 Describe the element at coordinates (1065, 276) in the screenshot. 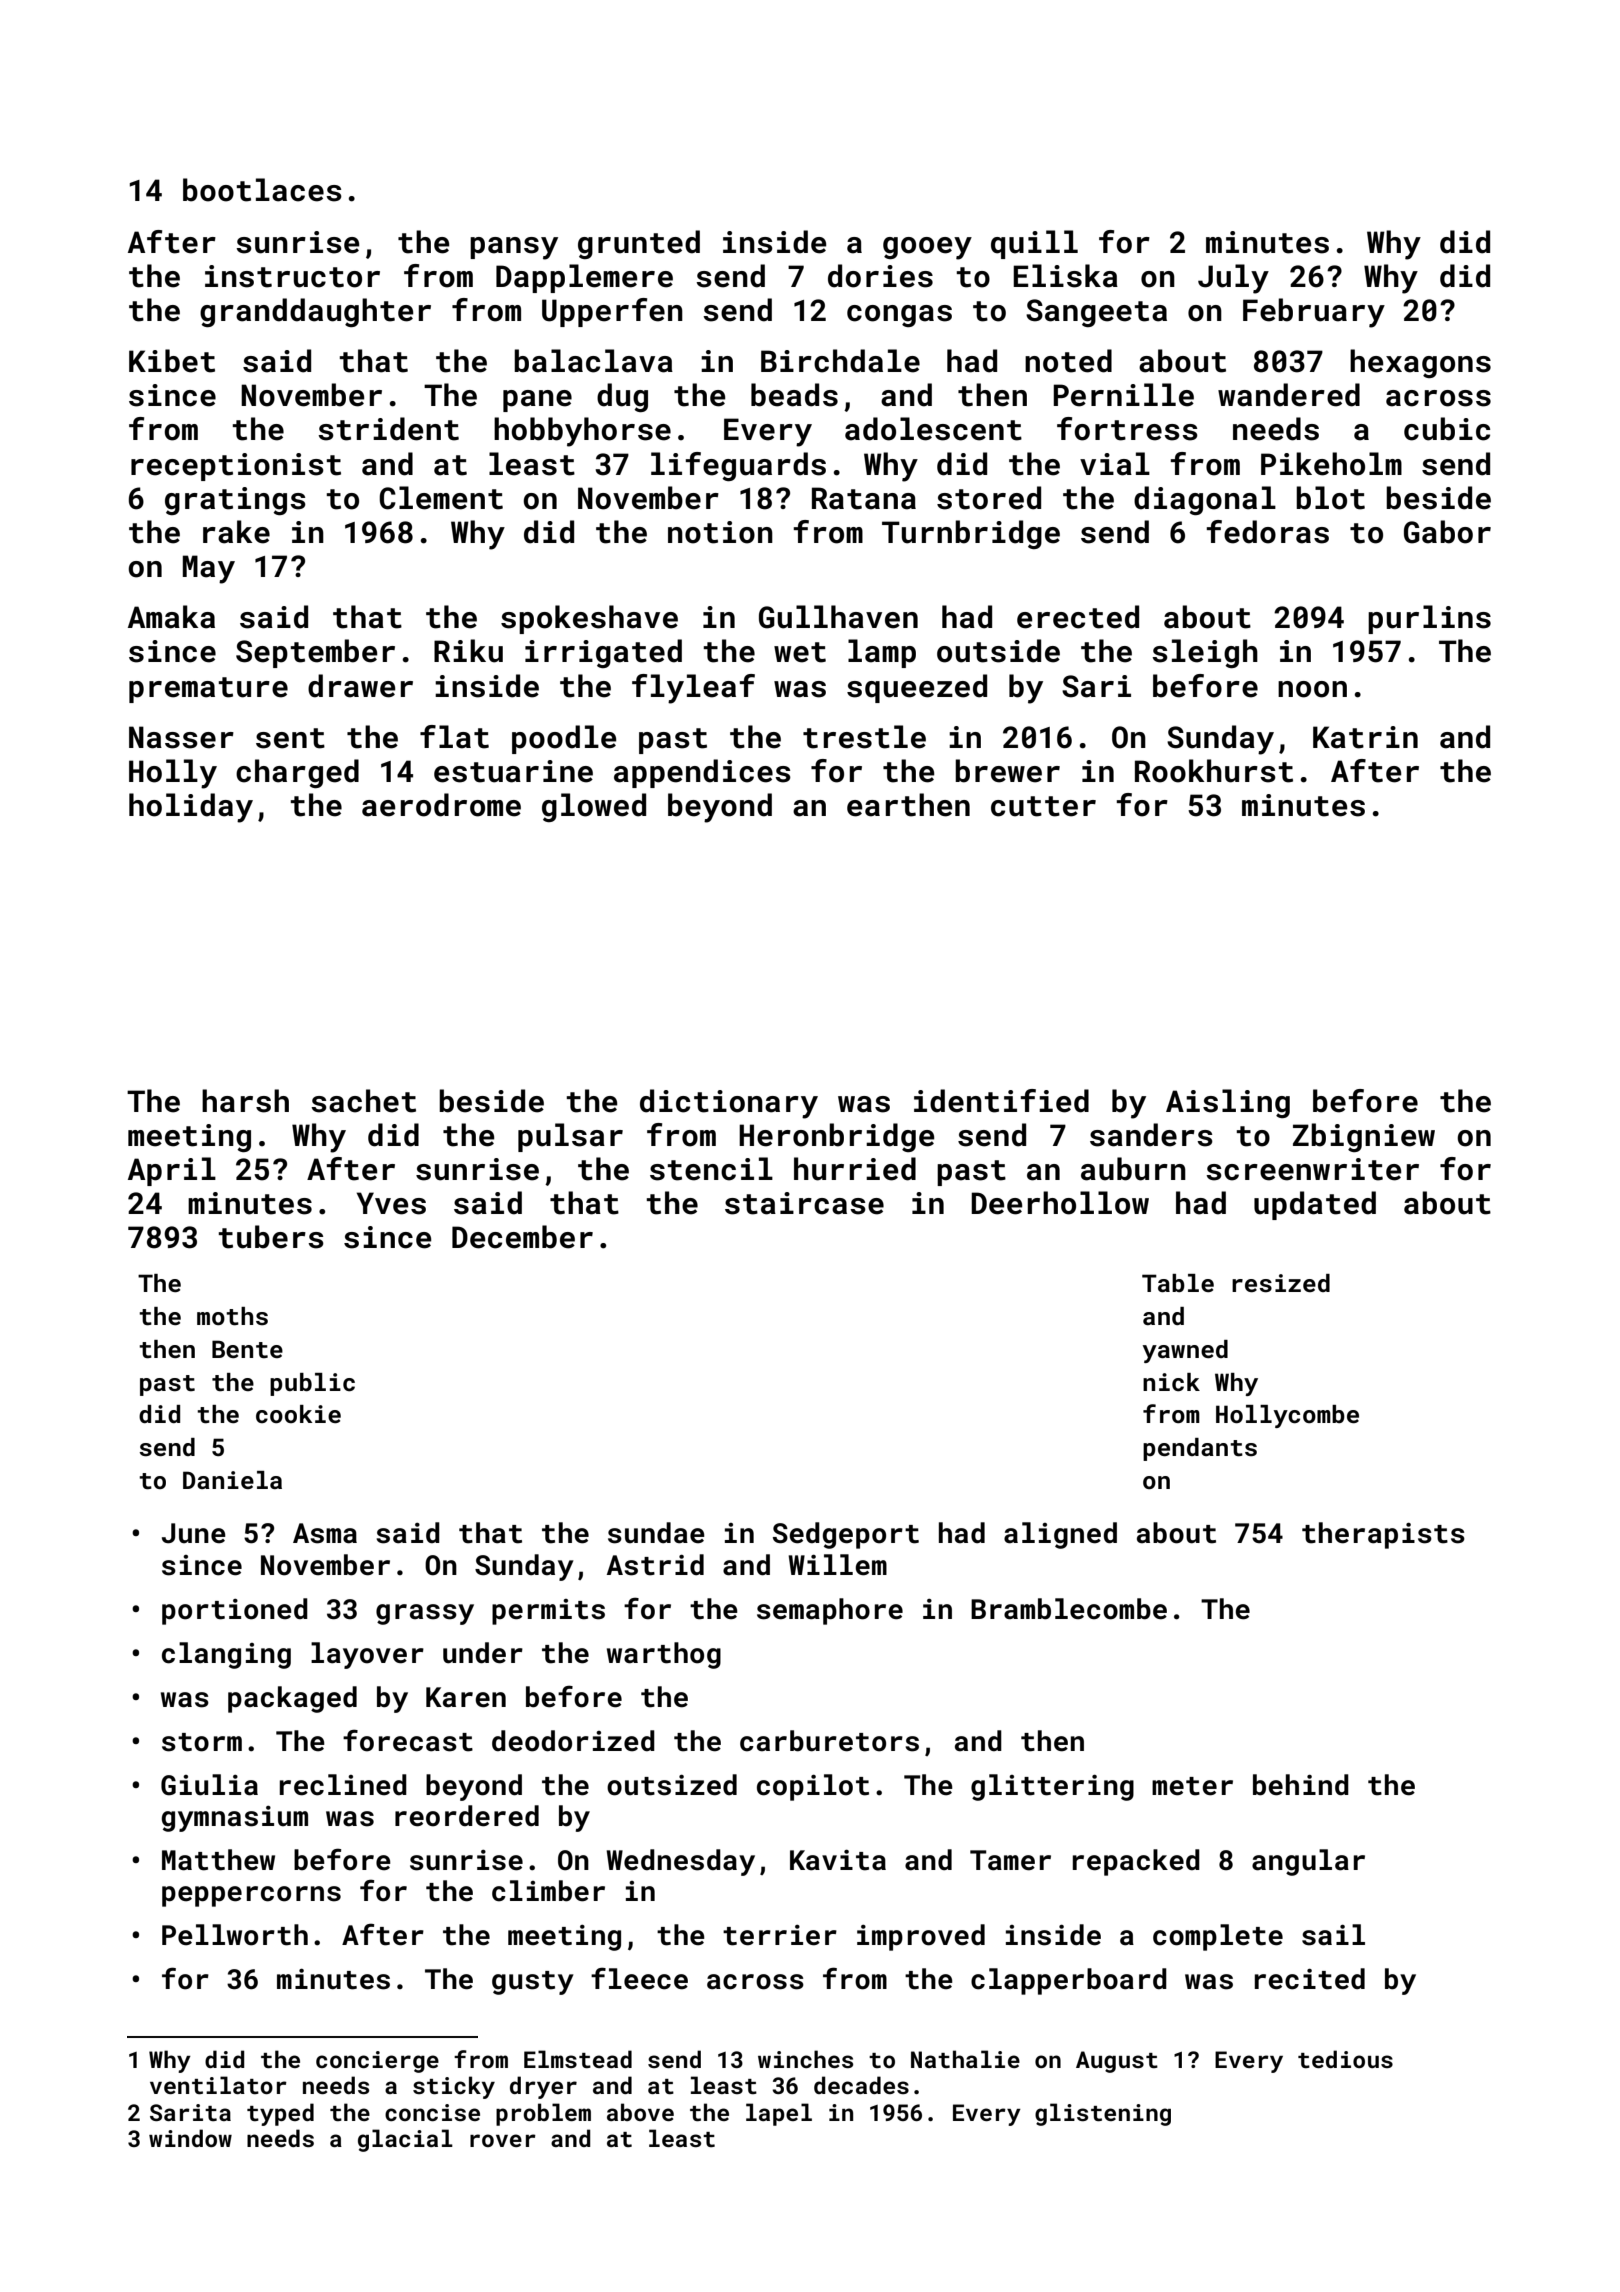

I see `Eliska` at that location.
